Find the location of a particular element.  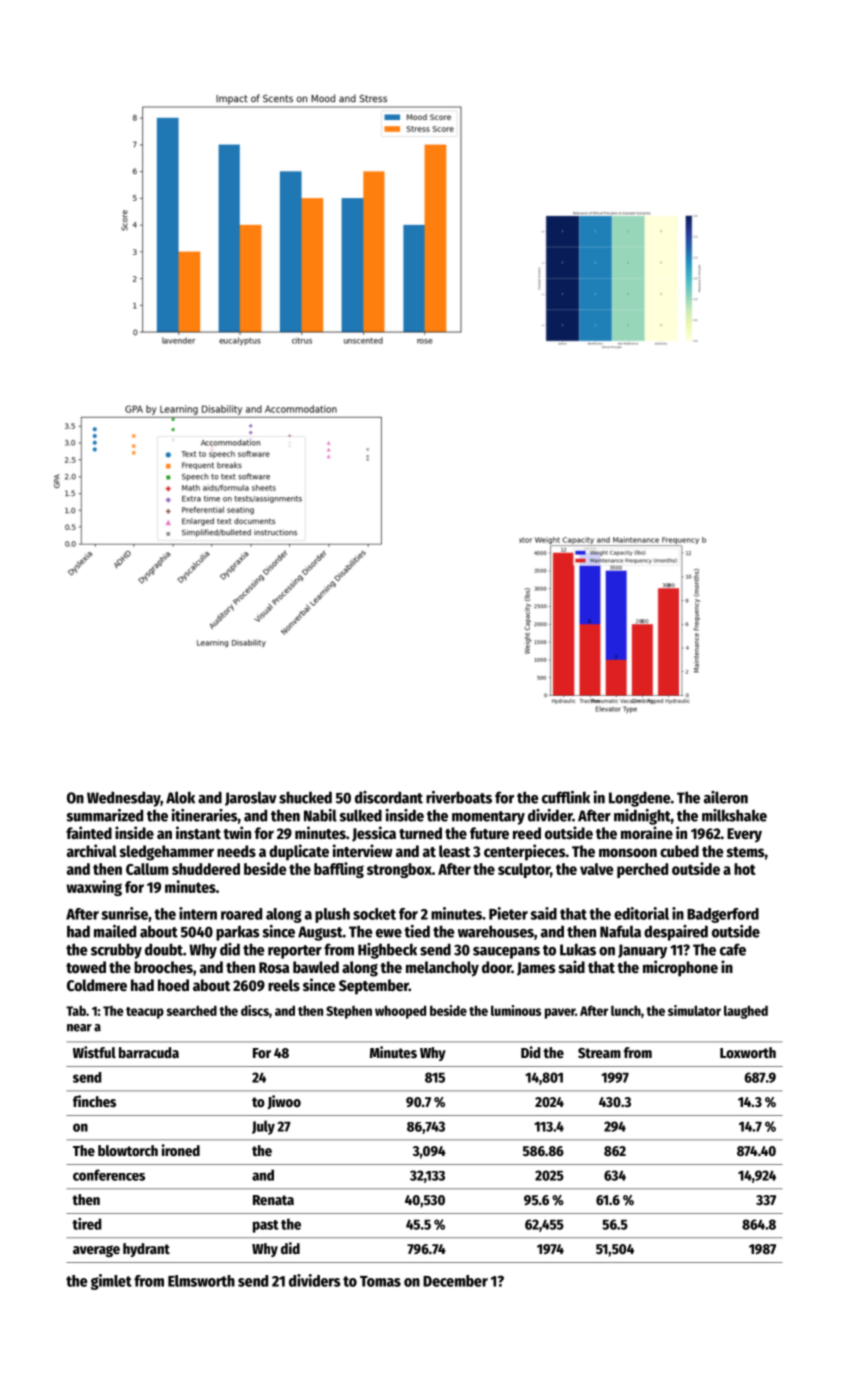

shucked is located at coordinates (305, 797).
